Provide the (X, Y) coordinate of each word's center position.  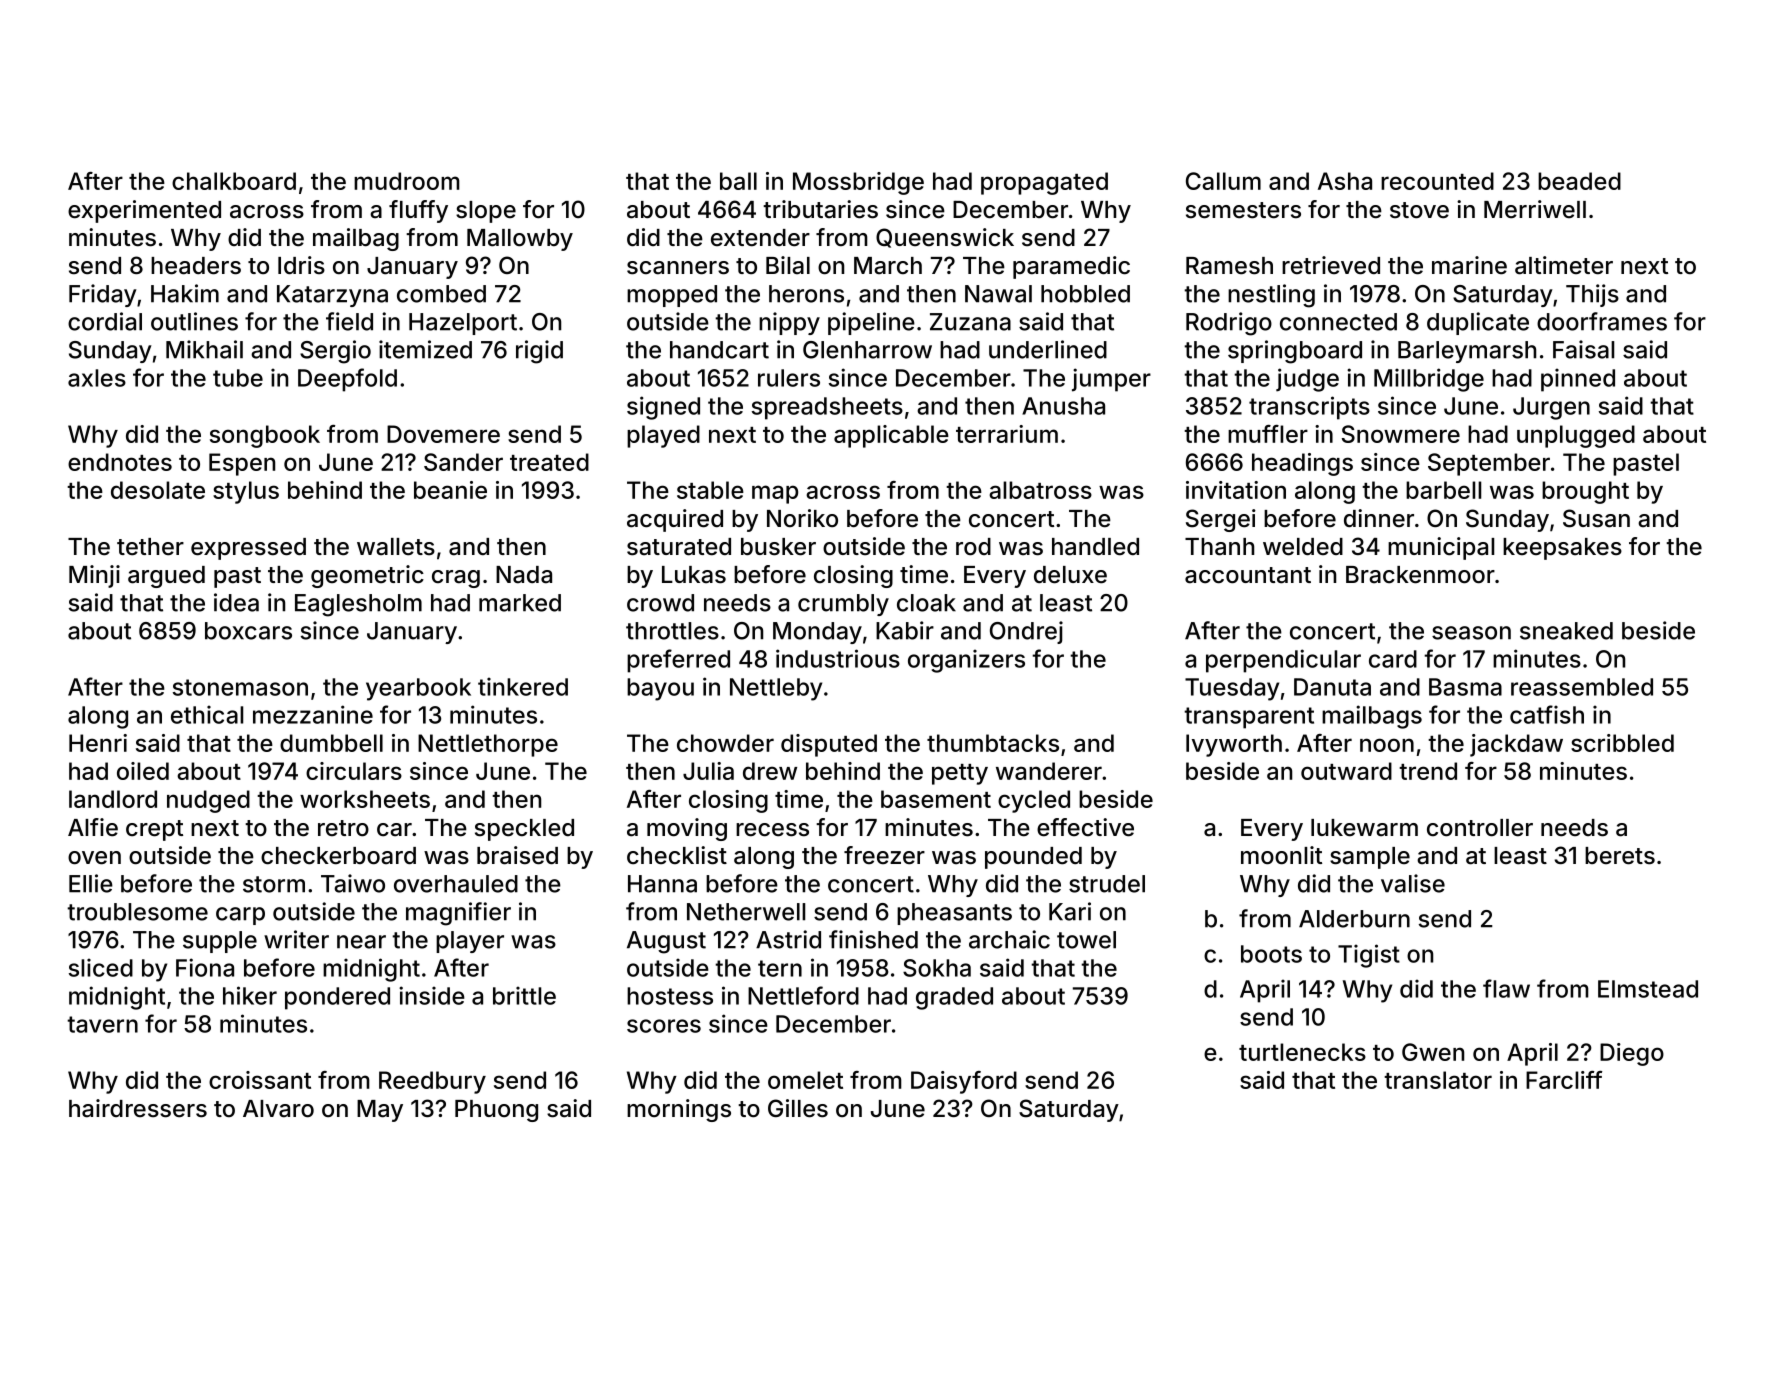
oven (94, 858)
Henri (98, 743)
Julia (708, 771)
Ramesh (1229, 266)
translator (1438, 1080)
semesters (1243, 210)
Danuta (1332, 687)
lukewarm (1364, 828)
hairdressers (138, 1108)
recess (772, 830)
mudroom (407, 181)
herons (806, 294)
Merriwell (1535, 209)
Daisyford (964, 1082)
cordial (105, 321)
